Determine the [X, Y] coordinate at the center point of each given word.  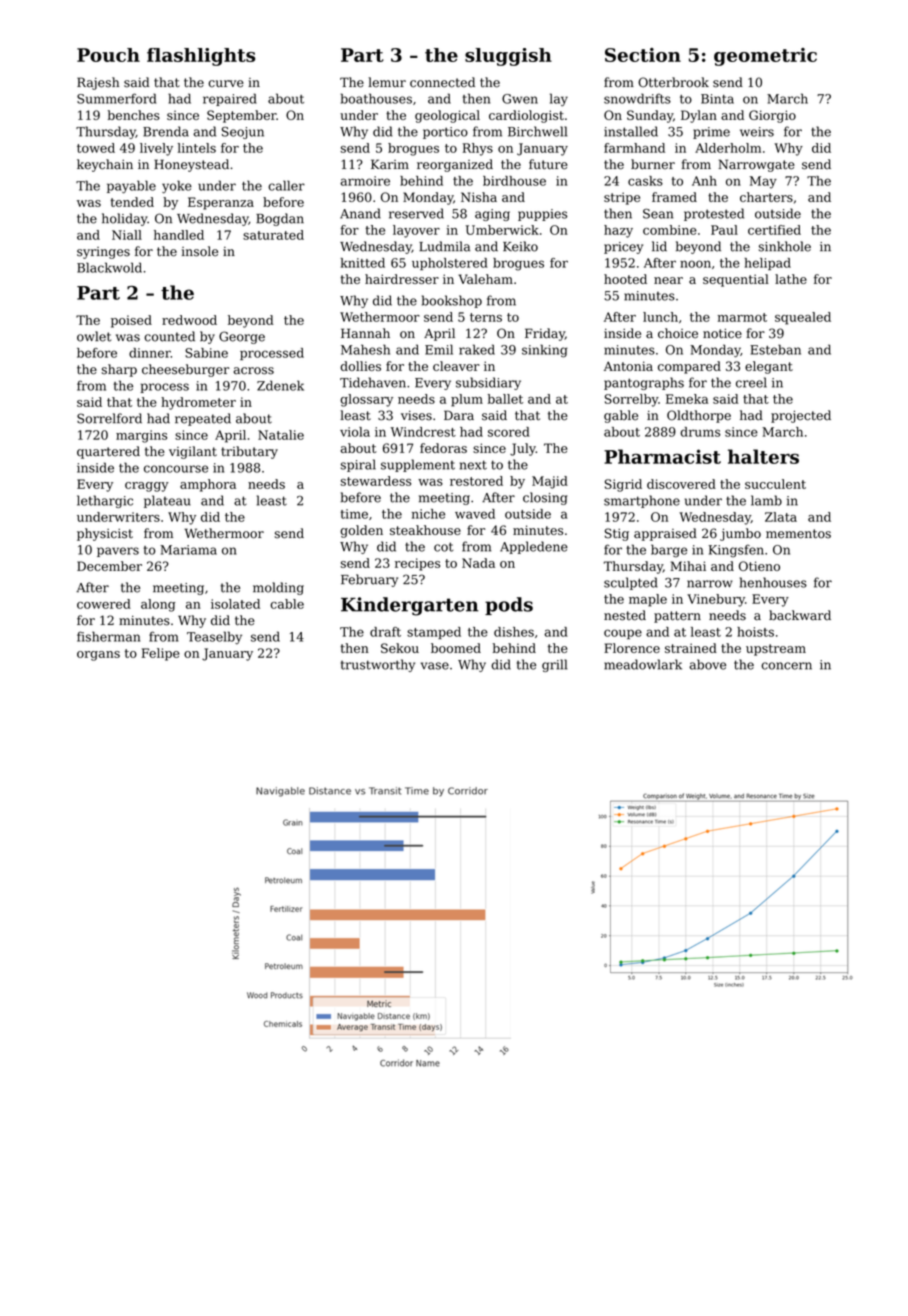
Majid [550, 482]
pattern [677, 617]
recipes [417, 564]
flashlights [201, 57]
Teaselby [214, 637]
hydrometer [198, 403]
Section [643, 55]
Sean [658, 214]
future [548, 164]
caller [286, 185]
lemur [387, 82]
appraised [665, 534]
